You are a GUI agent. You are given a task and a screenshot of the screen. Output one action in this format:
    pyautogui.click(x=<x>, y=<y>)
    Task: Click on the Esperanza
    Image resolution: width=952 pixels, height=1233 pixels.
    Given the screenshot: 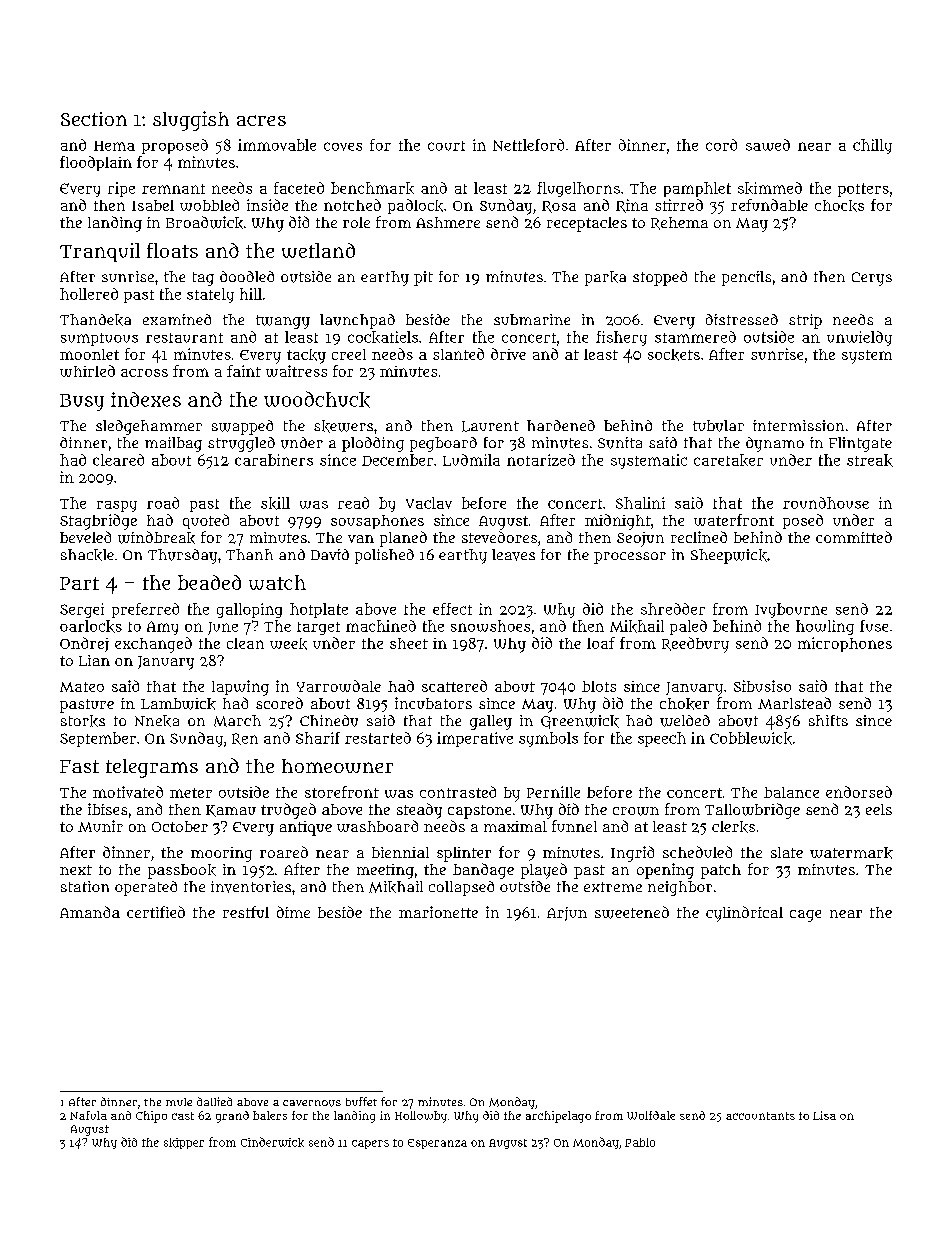 What is the action you would take?
    pyautogui.click(x=437, y=1144)
